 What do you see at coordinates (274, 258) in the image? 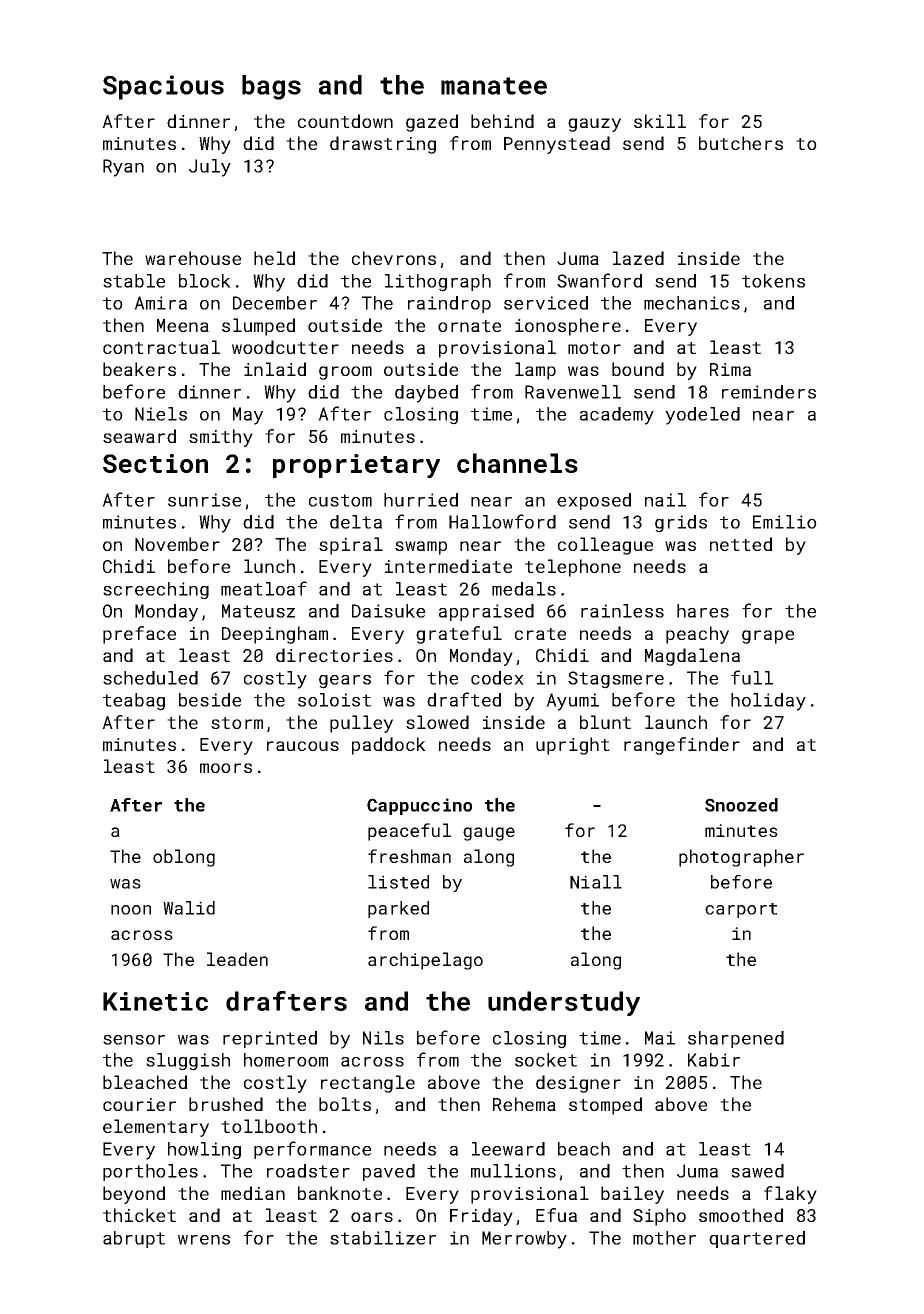
I see `held` at bounding box center [274, 258].
